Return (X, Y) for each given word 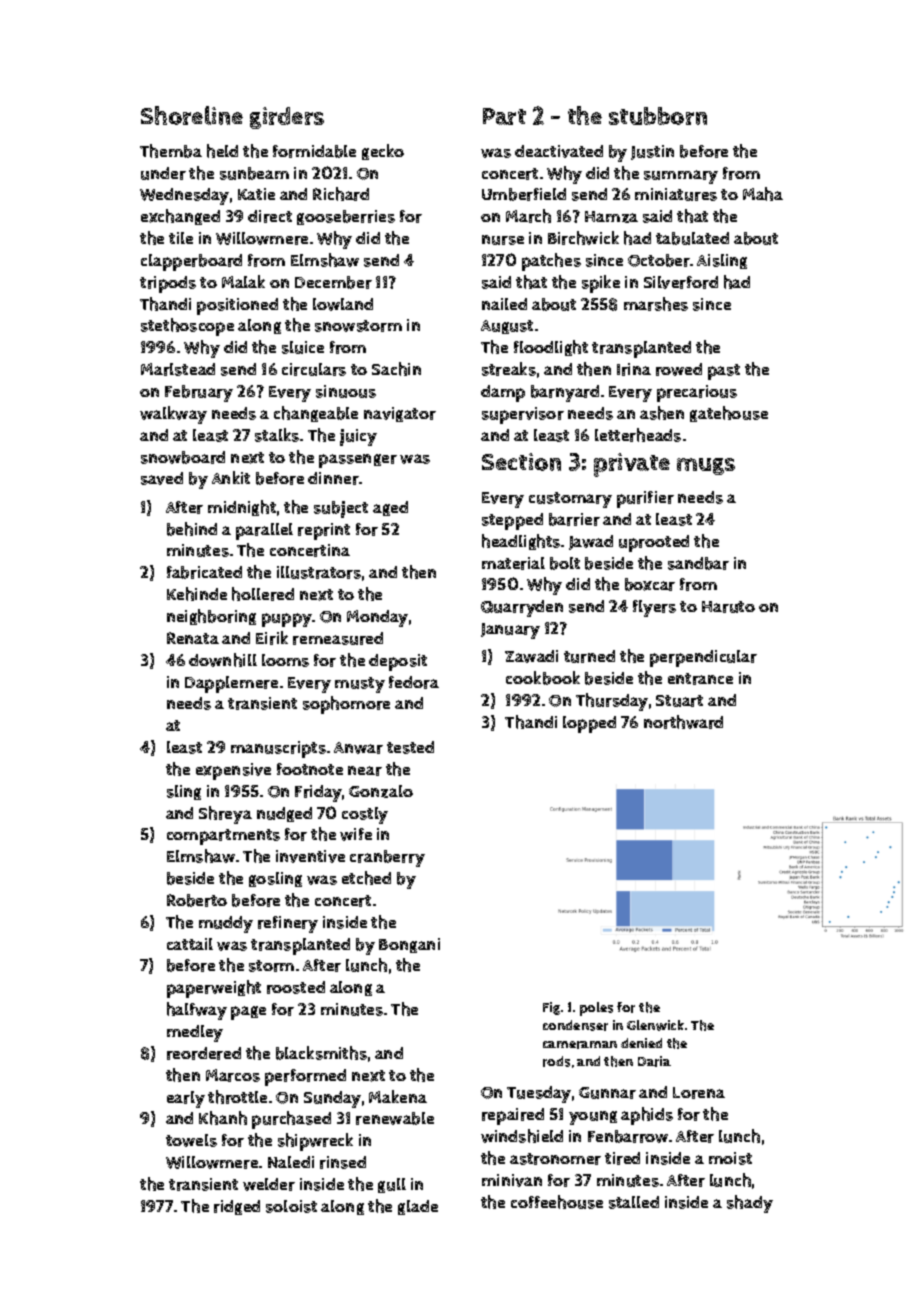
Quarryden (522, 608)
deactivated (559, 151)
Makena (398, 1096)
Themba (171, 151)
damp (503, 393)
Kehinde (197, 594)
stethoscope (187, 327)
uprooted (654, 543)
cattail (190, 944)
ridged (237, 1207)
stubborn (658, 116)
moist (730, 1158)
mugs (706, 466)
